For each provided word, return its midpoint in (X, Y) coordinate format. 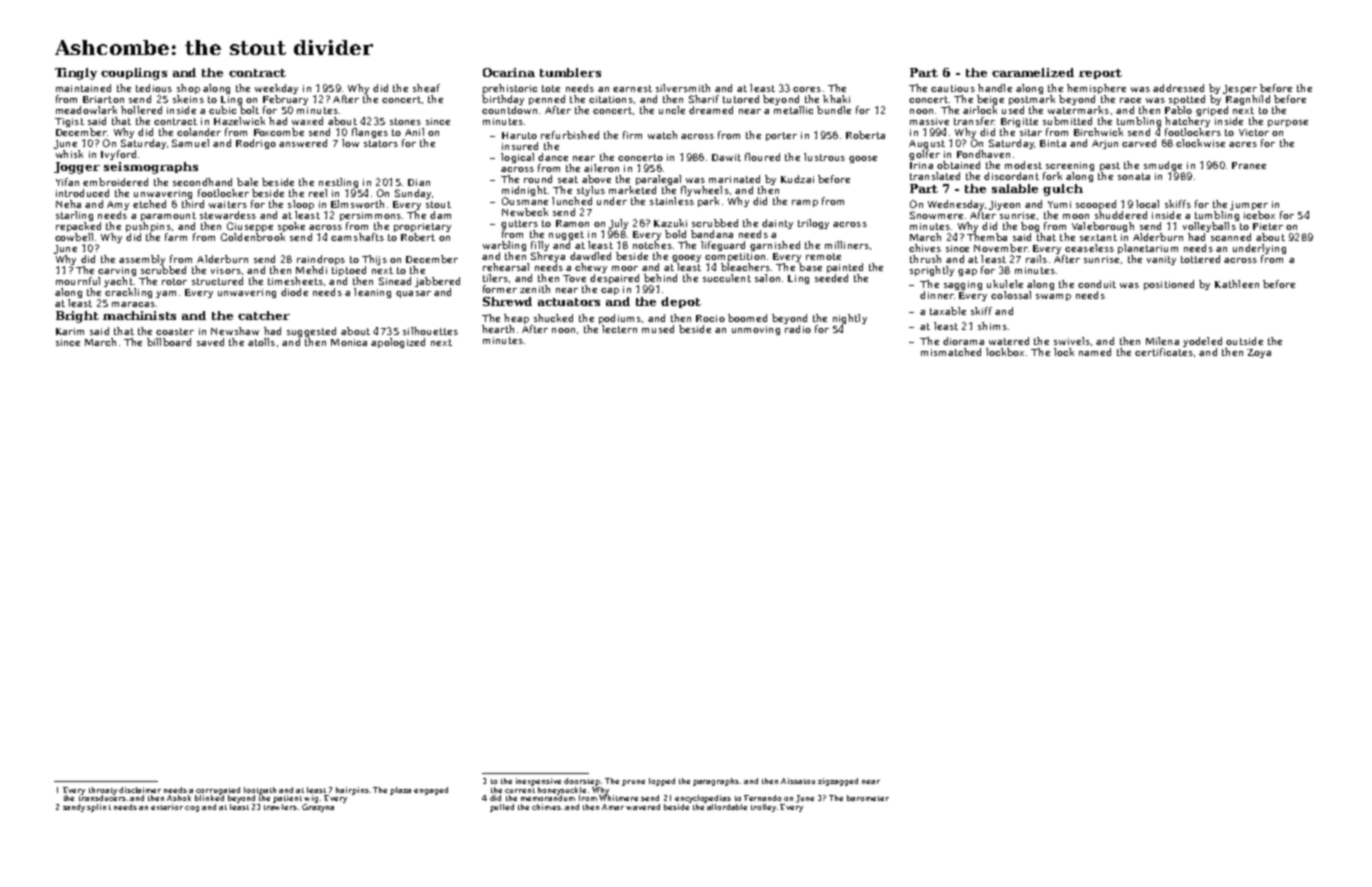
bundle (834, 110)
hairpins (352, 791)
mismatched (951, 352)
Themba (987, 237)
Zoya (1259, 353)
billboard (169, 342)
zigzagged (838, 782)
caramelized (1033, 72)
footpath (260, 791)
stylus (591, 191)
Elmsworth (357, 204)
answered (303, 143)
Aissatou (798, 781)
